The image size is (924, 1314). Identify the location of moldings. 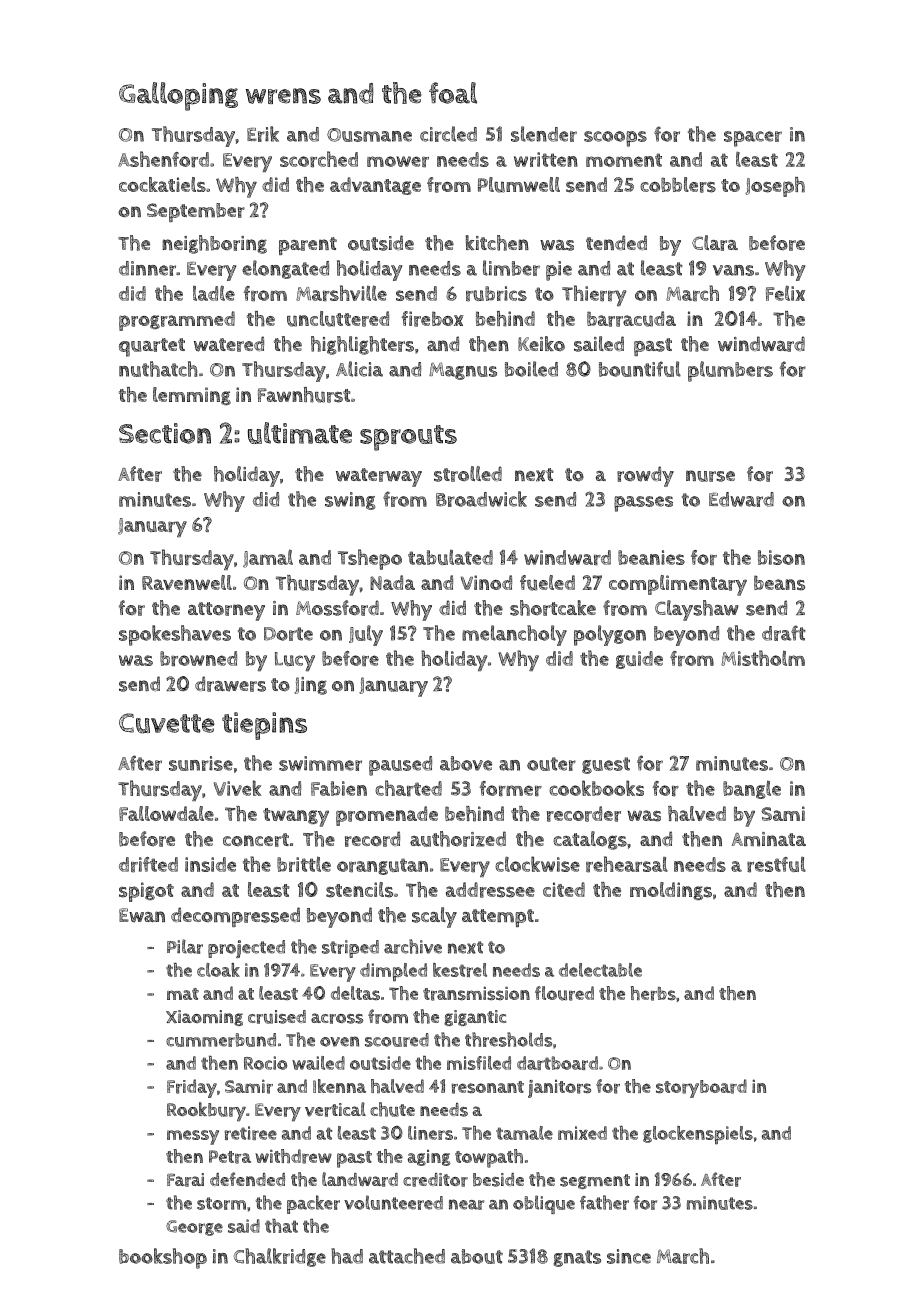
(671, 891).
